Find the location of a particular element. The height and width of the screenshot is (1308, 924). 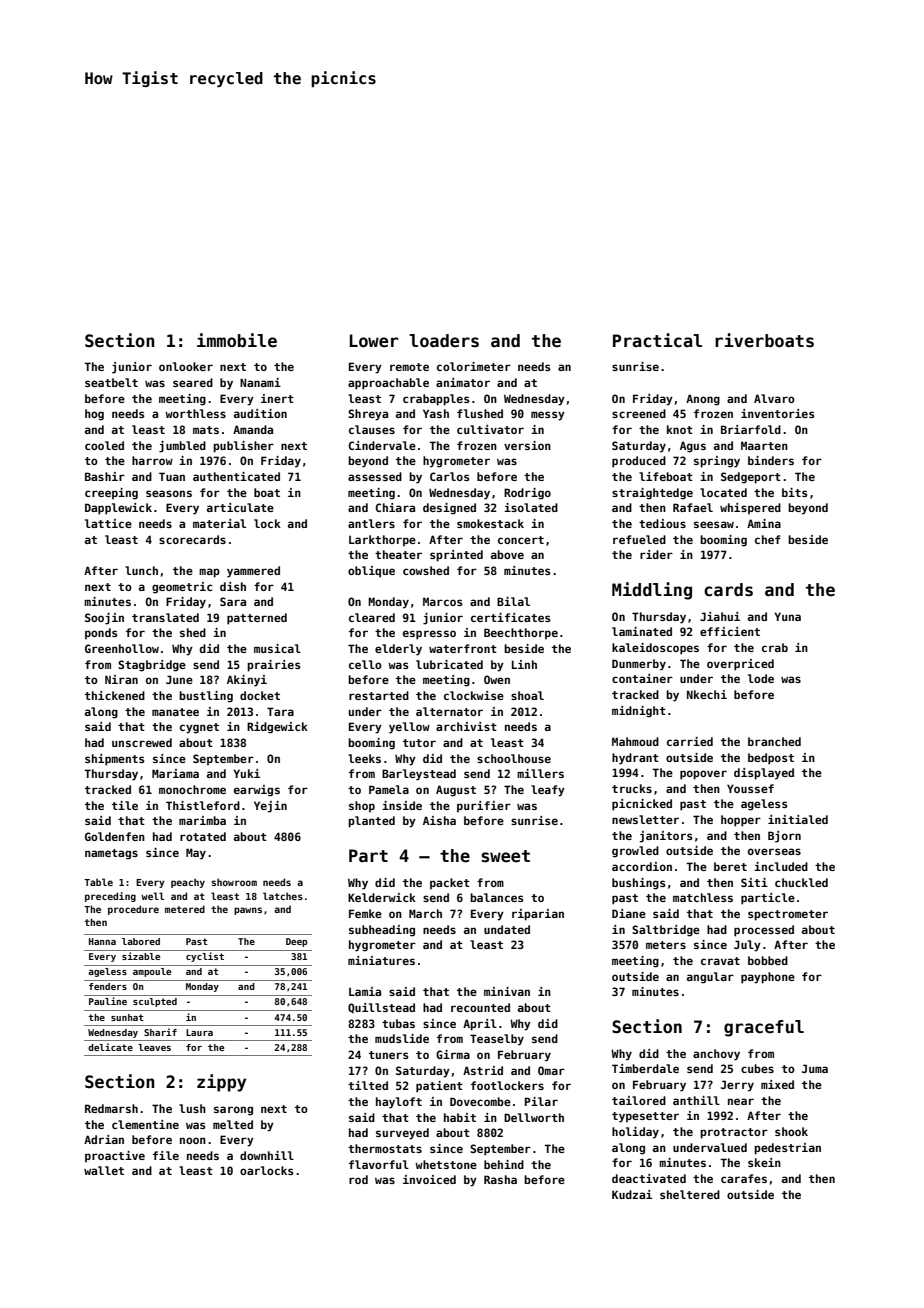

isolated is located at coordinates (531, 507).
